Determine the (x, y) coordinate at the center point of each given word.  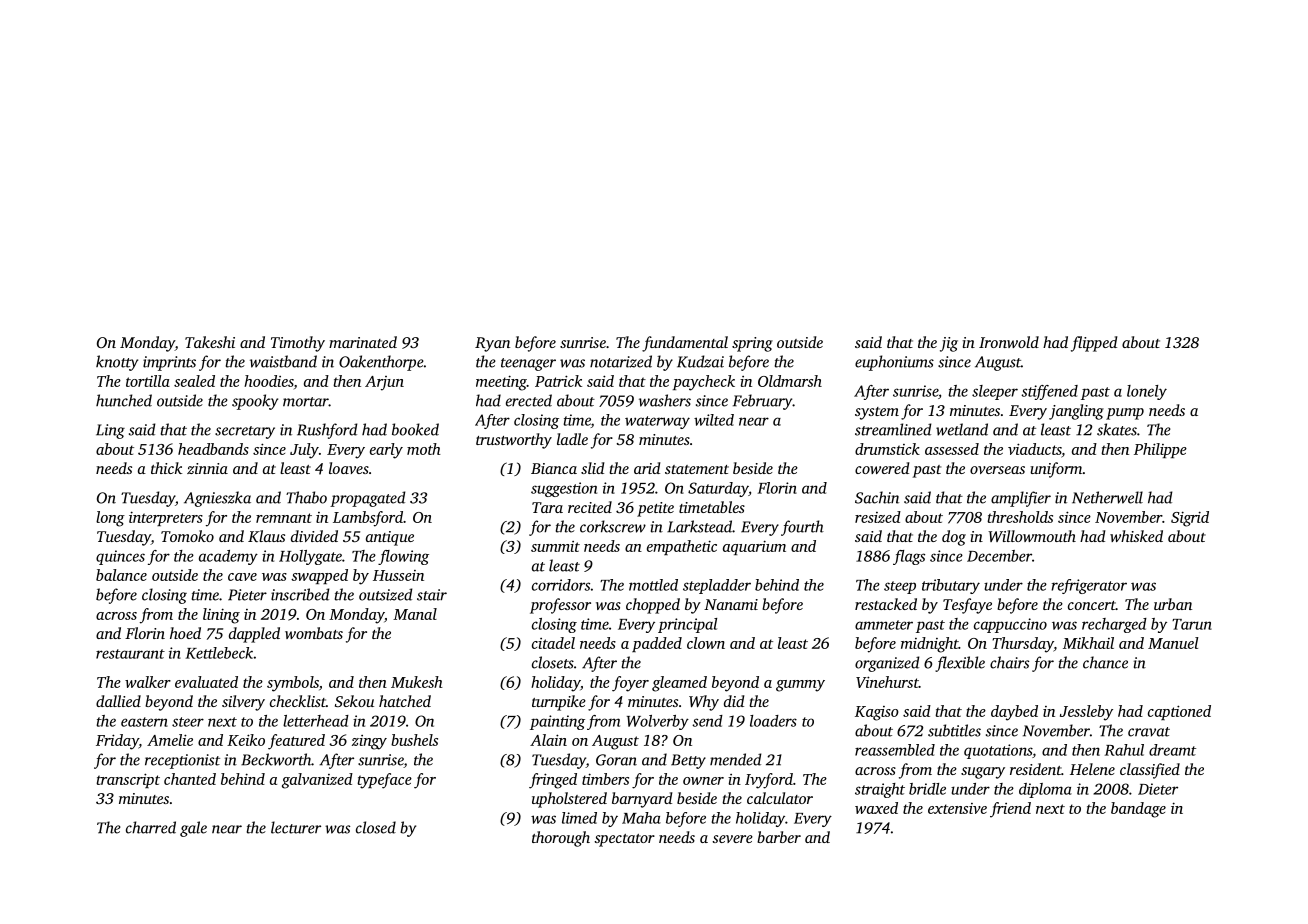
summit (555, 546)
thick (166, 468)
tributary (951, 586)
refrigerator (1089, 586)
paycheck (704, 383)
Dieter (1158, 789)
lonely (1147, 392)
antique (390, 538)
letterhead (316, 721)
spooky (255, 402)
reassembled (895, 750)
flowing (403, 557)
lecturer (296, 827)
